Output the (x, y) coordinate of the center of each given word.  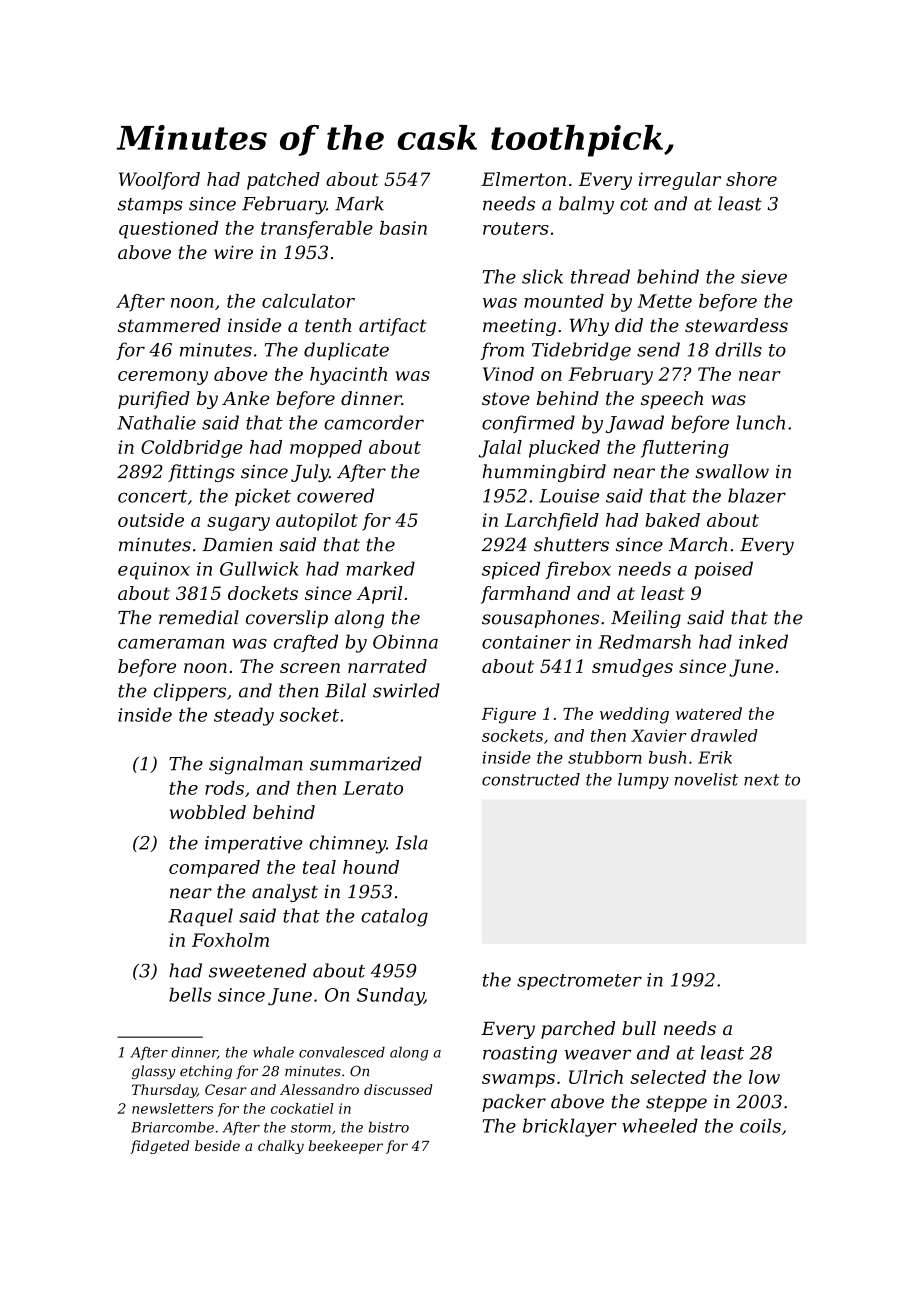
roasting (520, 1055)
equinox (154, 571)
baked (672, 520)
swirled (406, 690)
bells (190, 994)
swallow (732, 471)
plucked (564, 449)
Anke (246, 398)
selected (668, 1077)
